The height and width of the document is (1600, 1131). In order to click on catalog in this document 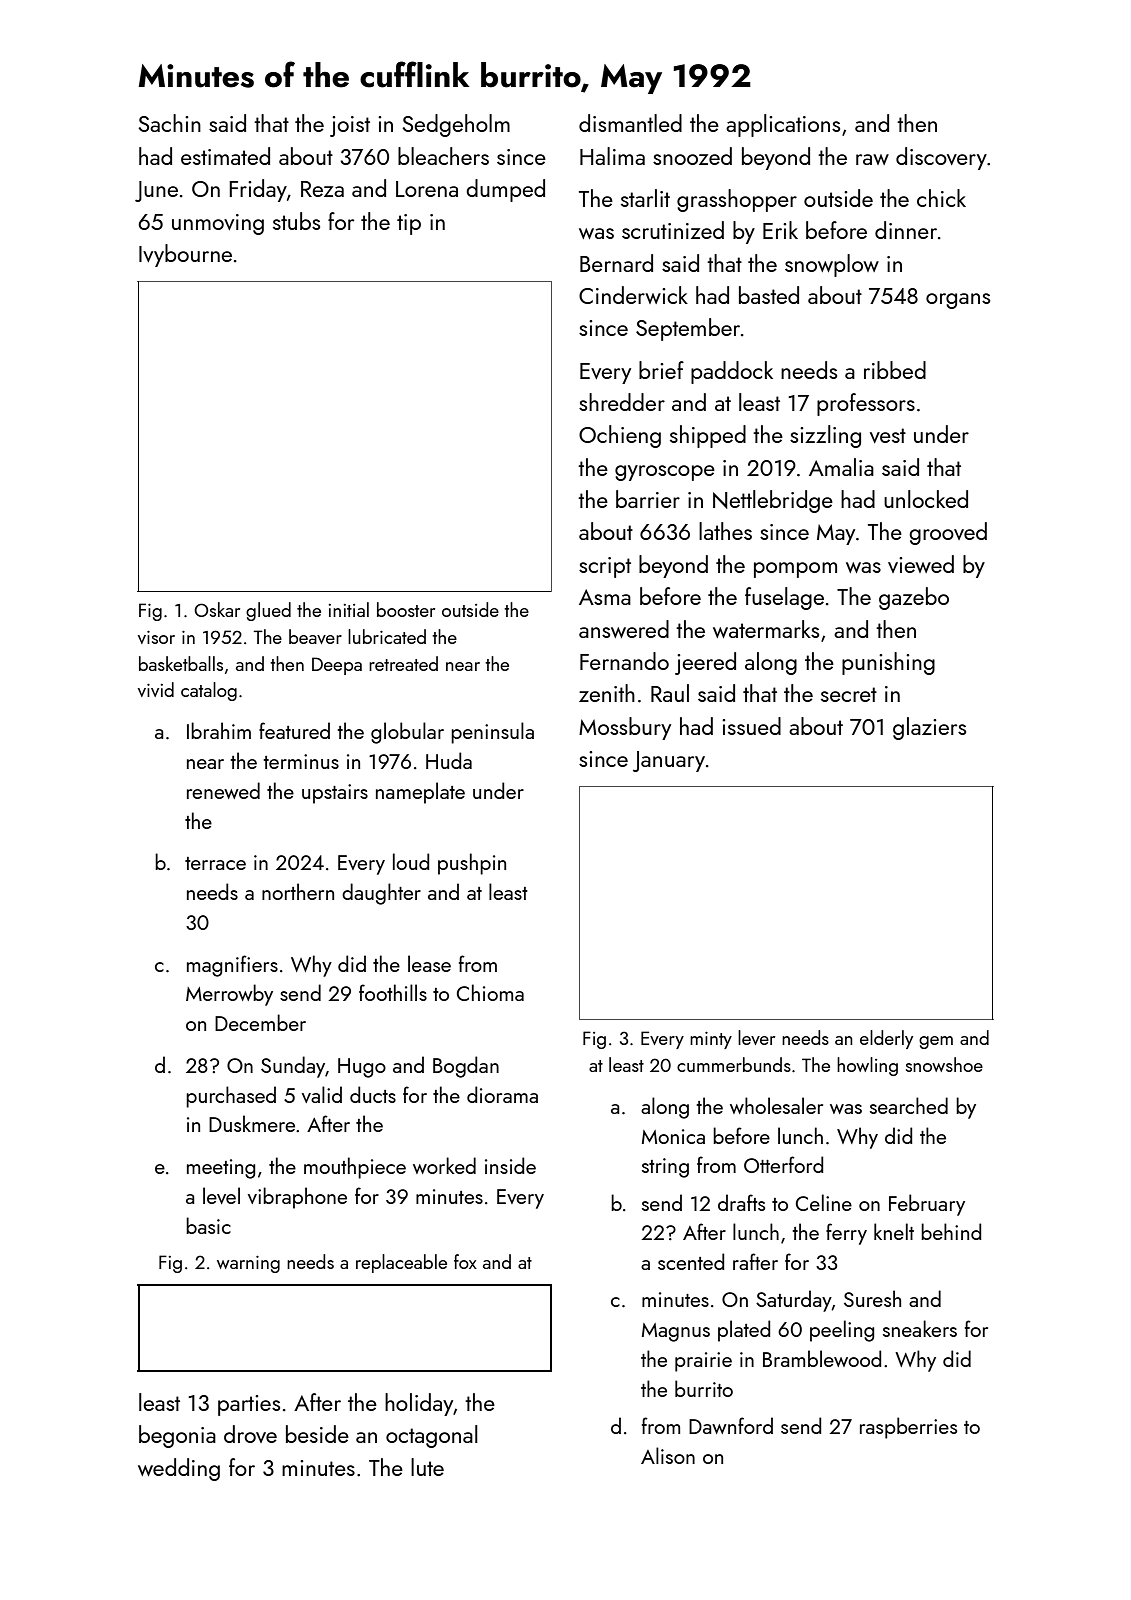, I will do `click(209, 691)`.
